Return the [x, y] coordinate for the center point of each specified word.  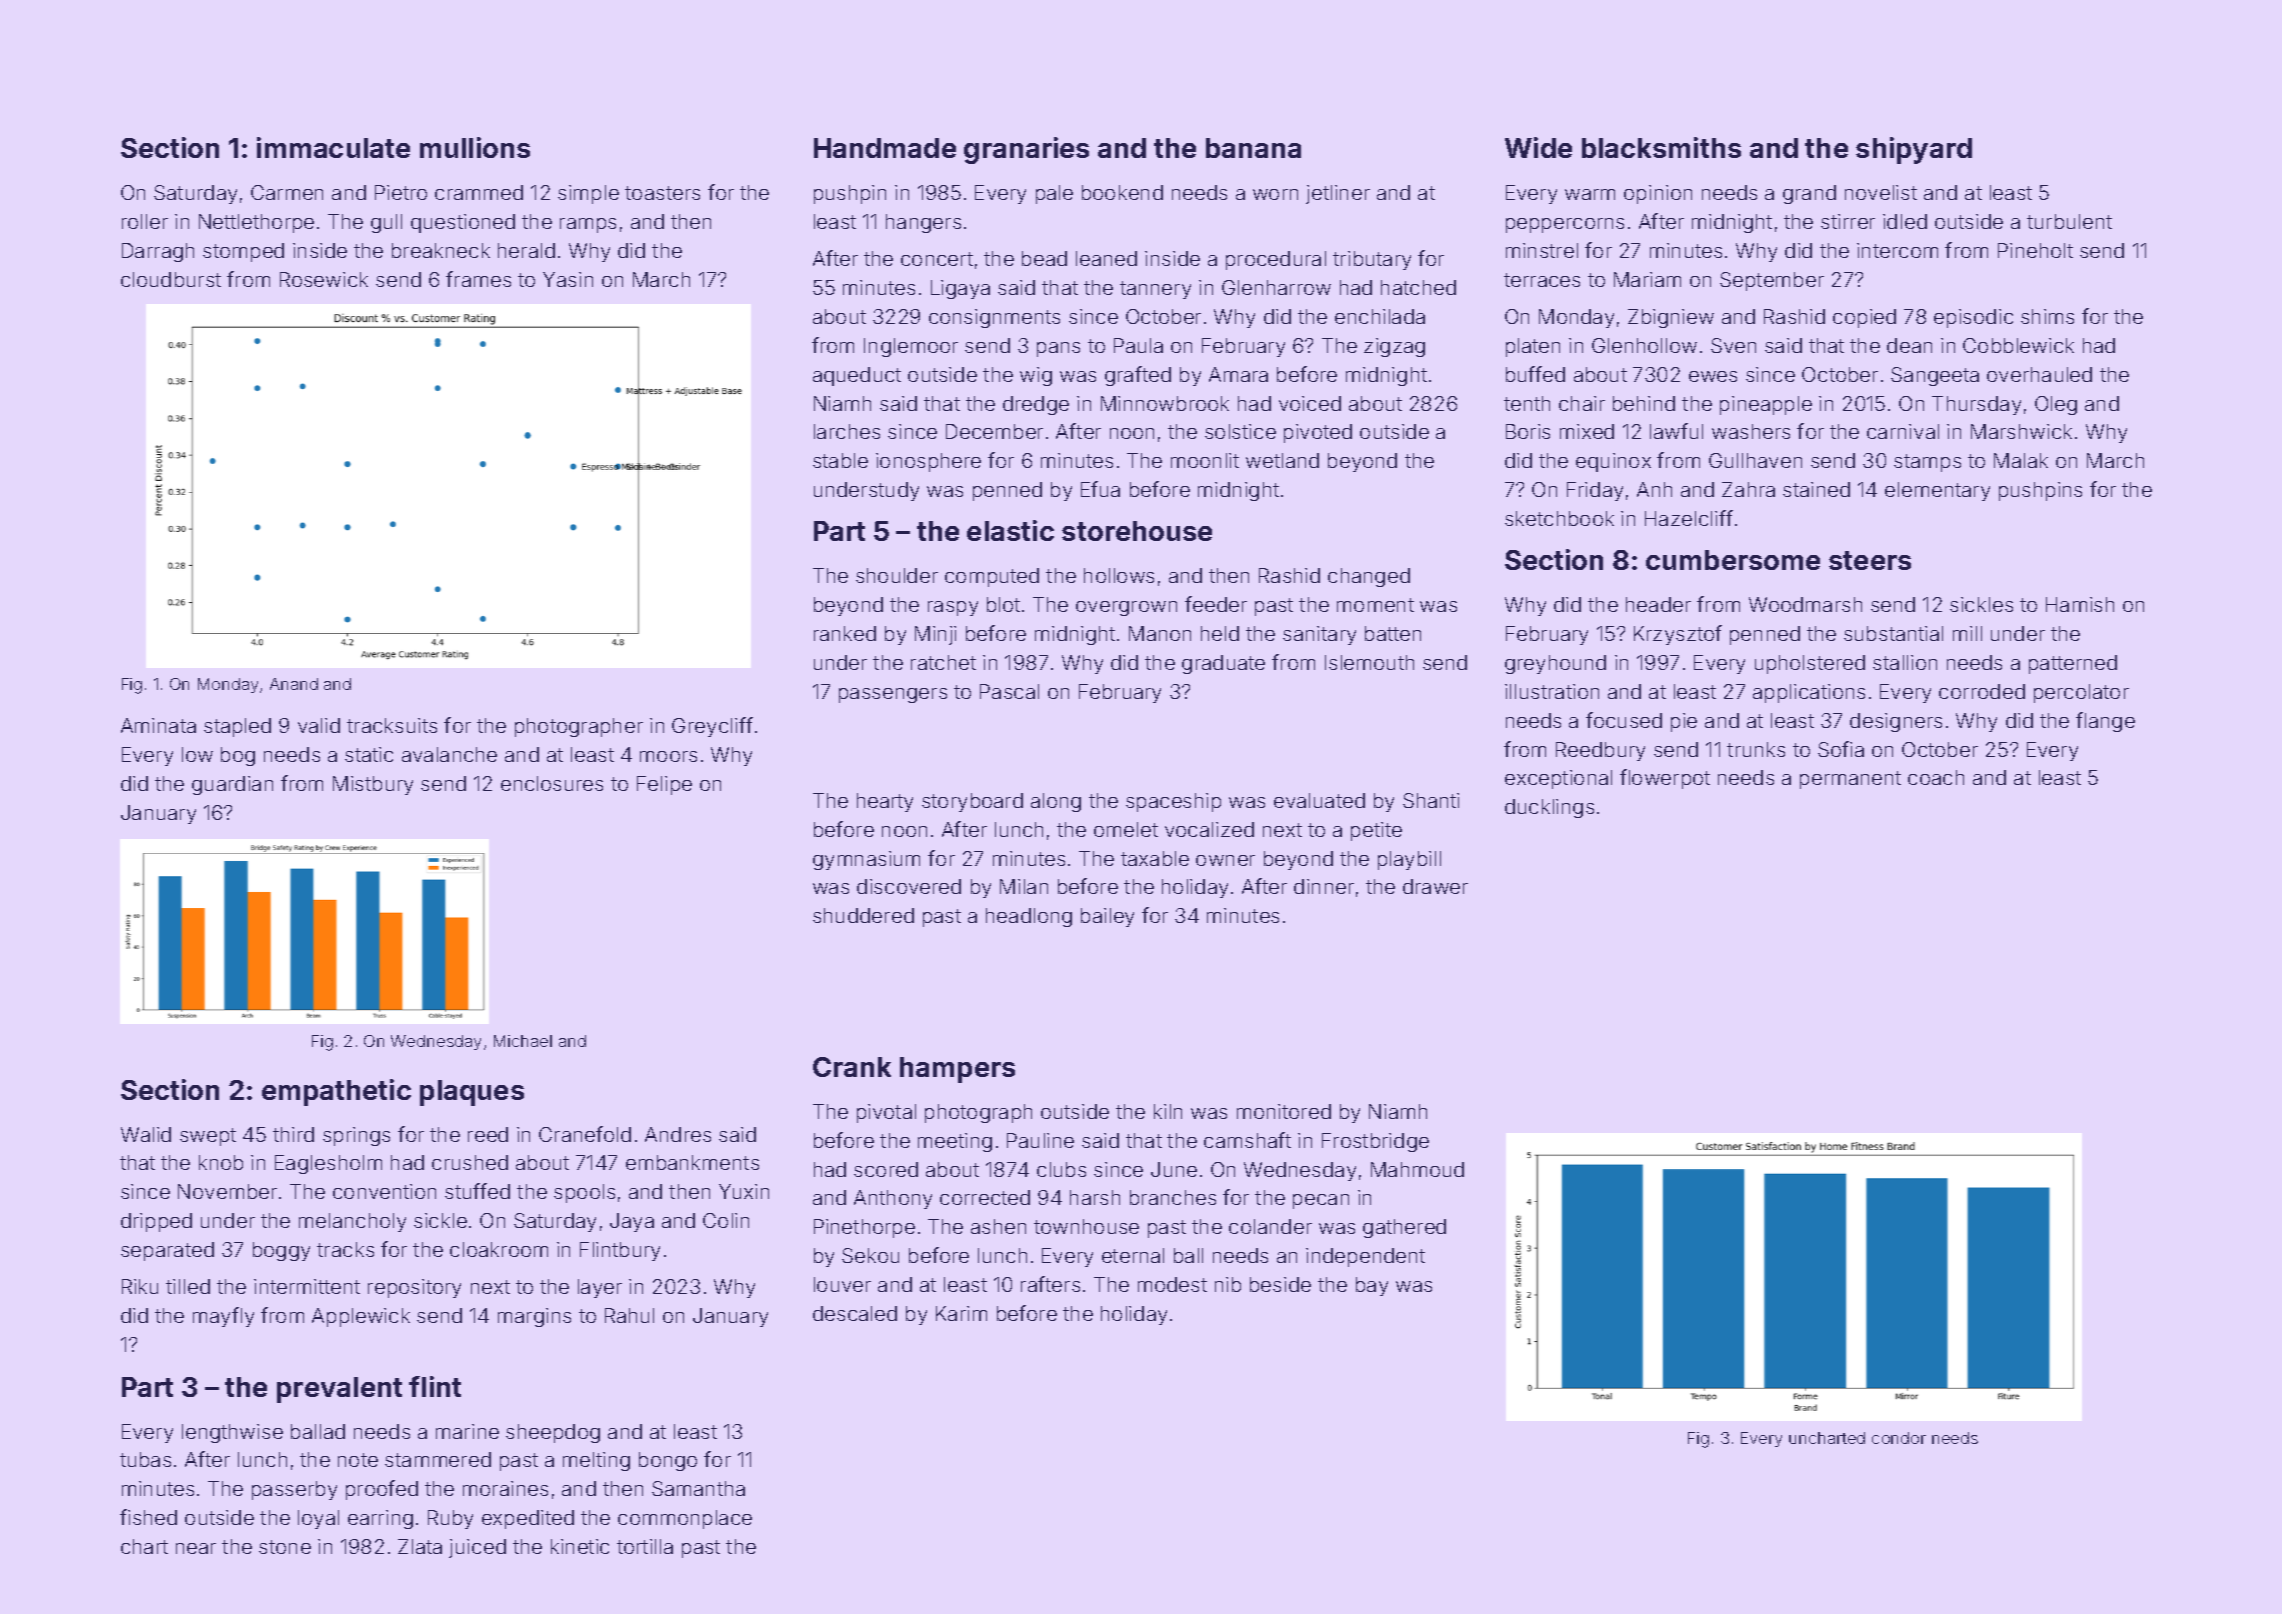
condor [1899, 1438]
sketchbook [1559, 518]
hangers [923, 223]
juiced [477, 1548]
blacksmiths [1661, 147]
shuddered [863, 915]
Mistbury [373, 785]
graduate [1223, 664]
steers [1870, 560]
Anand [294, 684]
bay [1372, 1286]
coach [1936, 777]
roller [145, 221]
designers [1896, 722]
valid [319, 725]
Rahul [629, 1315]
